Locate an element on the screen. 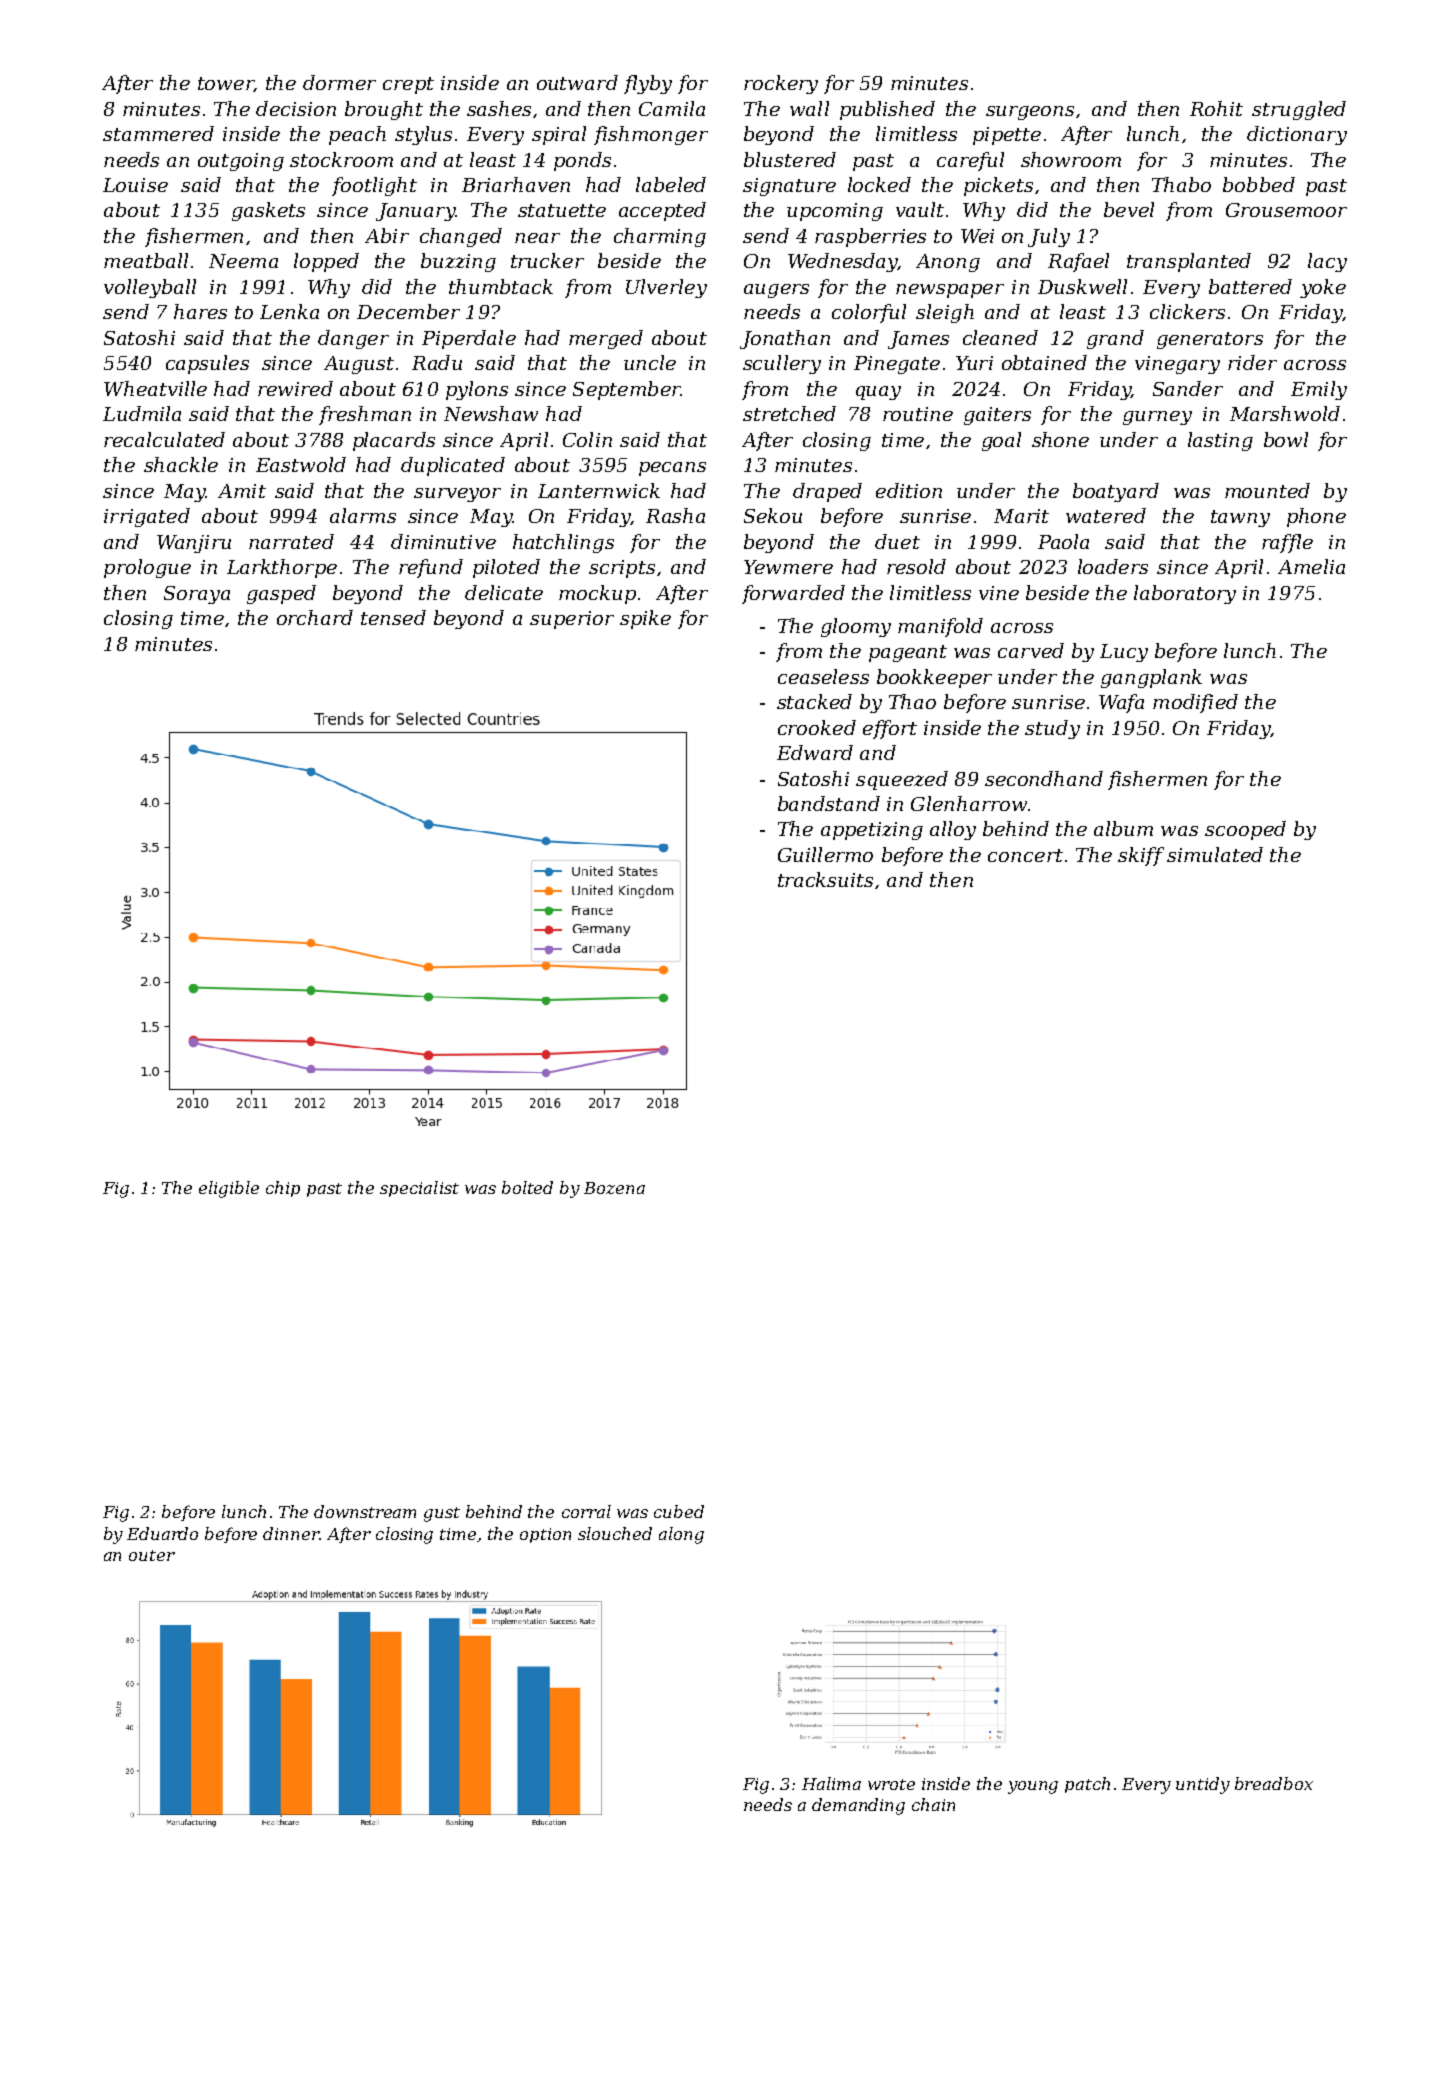  simulated is located at coordinates (1215, 854).
